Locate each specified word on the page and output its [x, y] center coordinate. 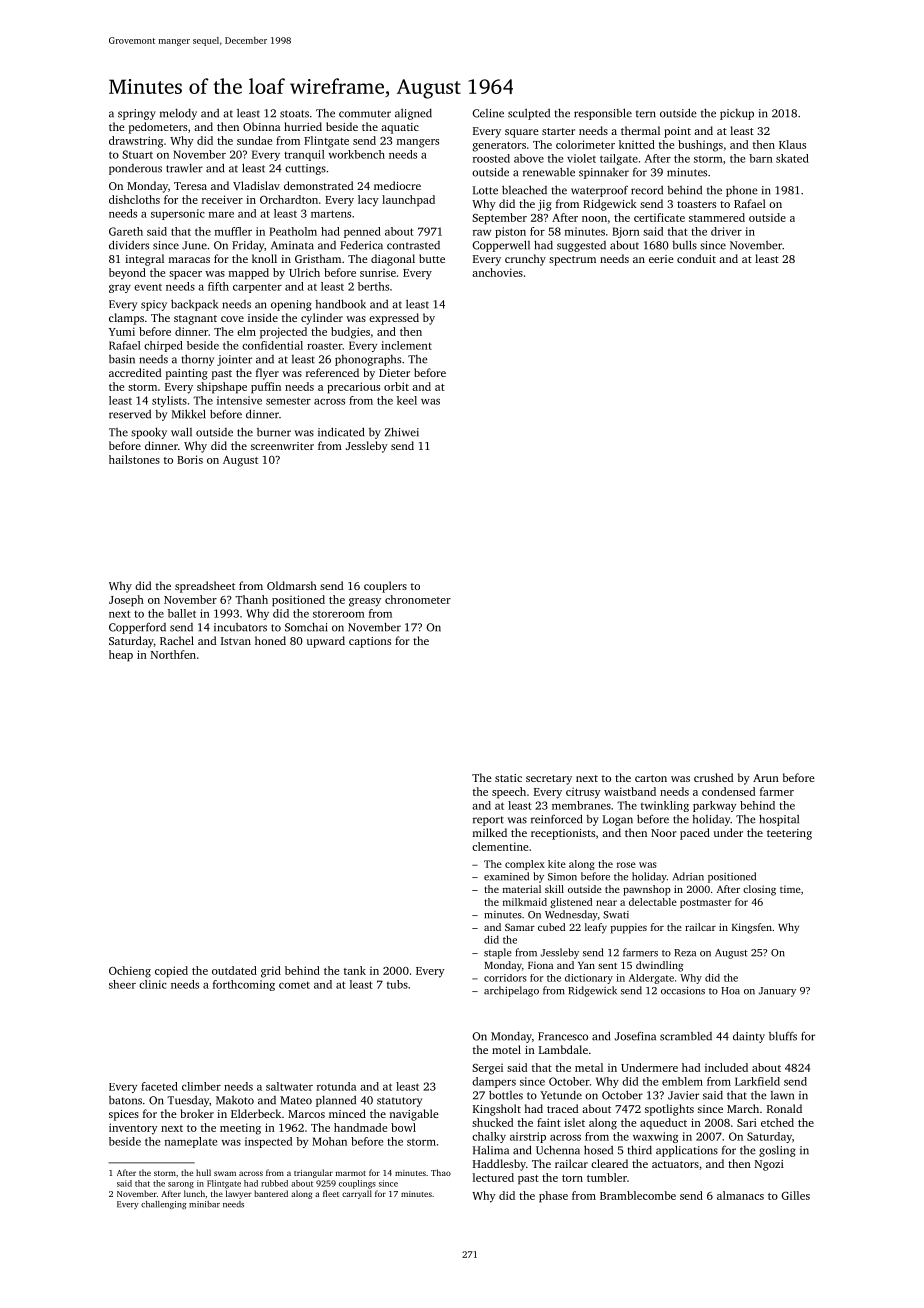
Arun [766, 778]
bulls [684, 245]
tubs [397, 984]
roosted [491, 158]
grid [271, 972]
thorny [198, 360]
